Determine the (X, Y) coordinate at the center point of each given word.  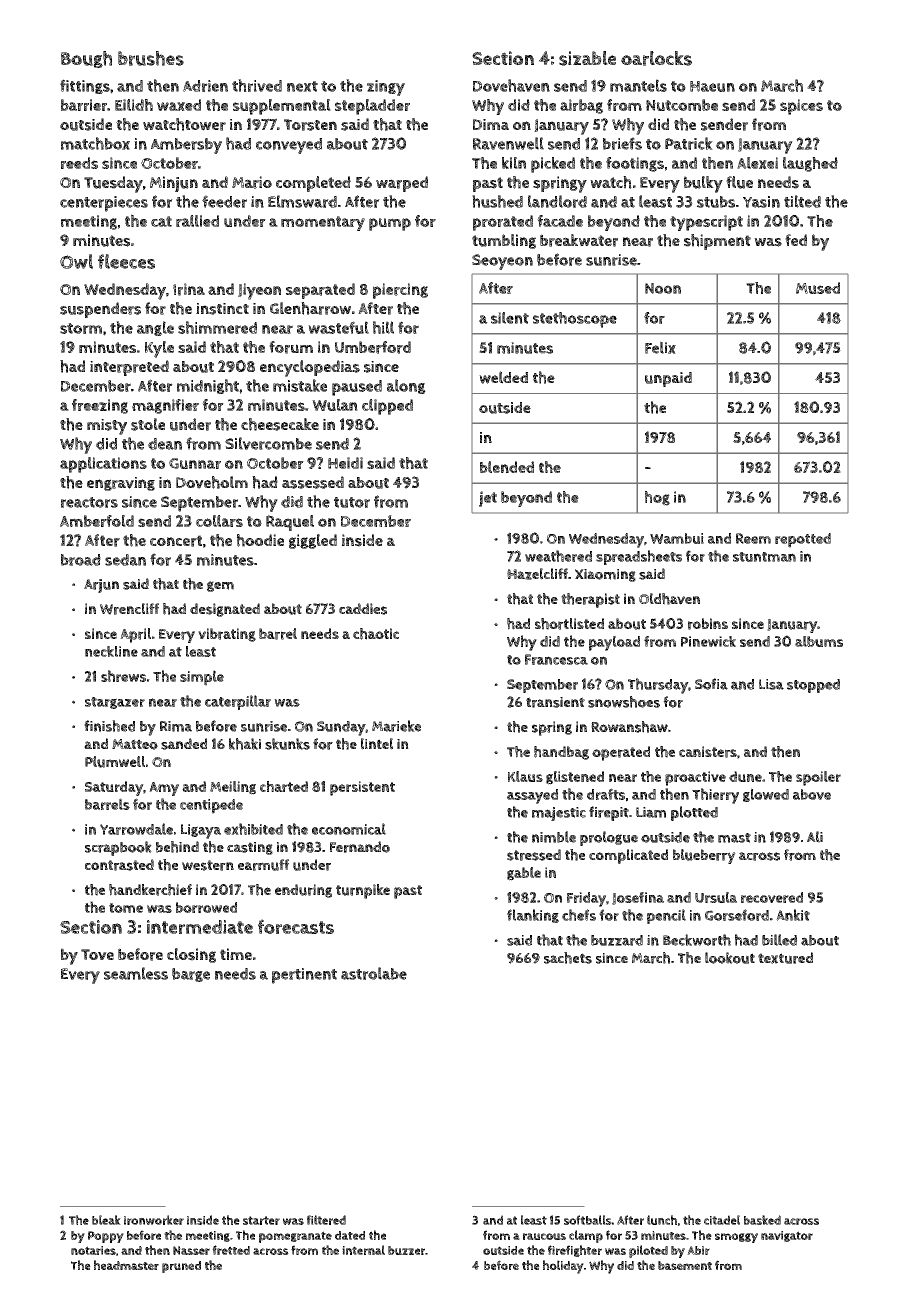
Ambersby (186, 146)
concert (176, 541)
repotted (803, 540)
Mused (818, 288)
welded (503, 377)
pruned (181, 1267)
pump (390, 224)
